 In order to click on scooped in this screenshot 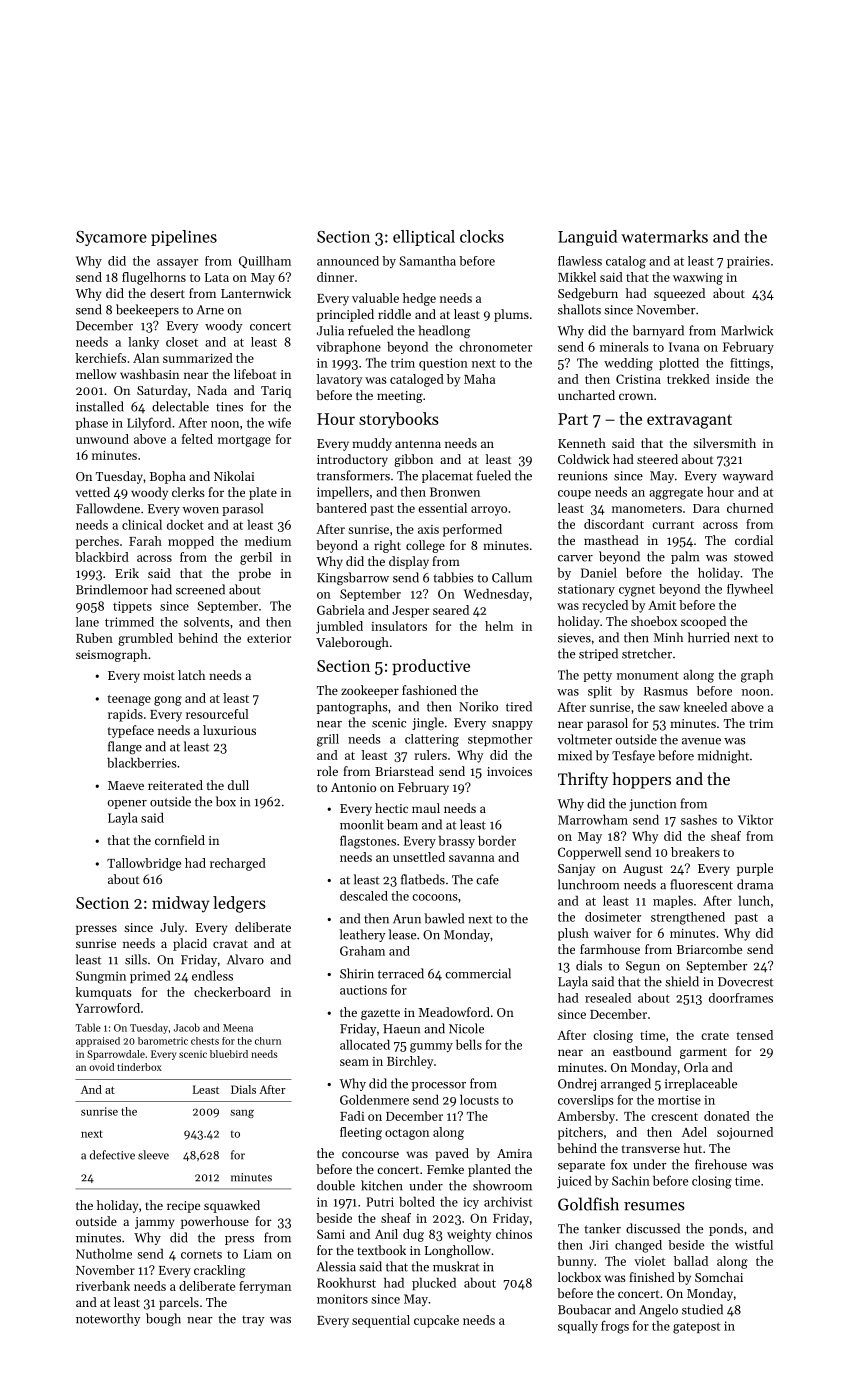, I will do `click(703, 622)`.
